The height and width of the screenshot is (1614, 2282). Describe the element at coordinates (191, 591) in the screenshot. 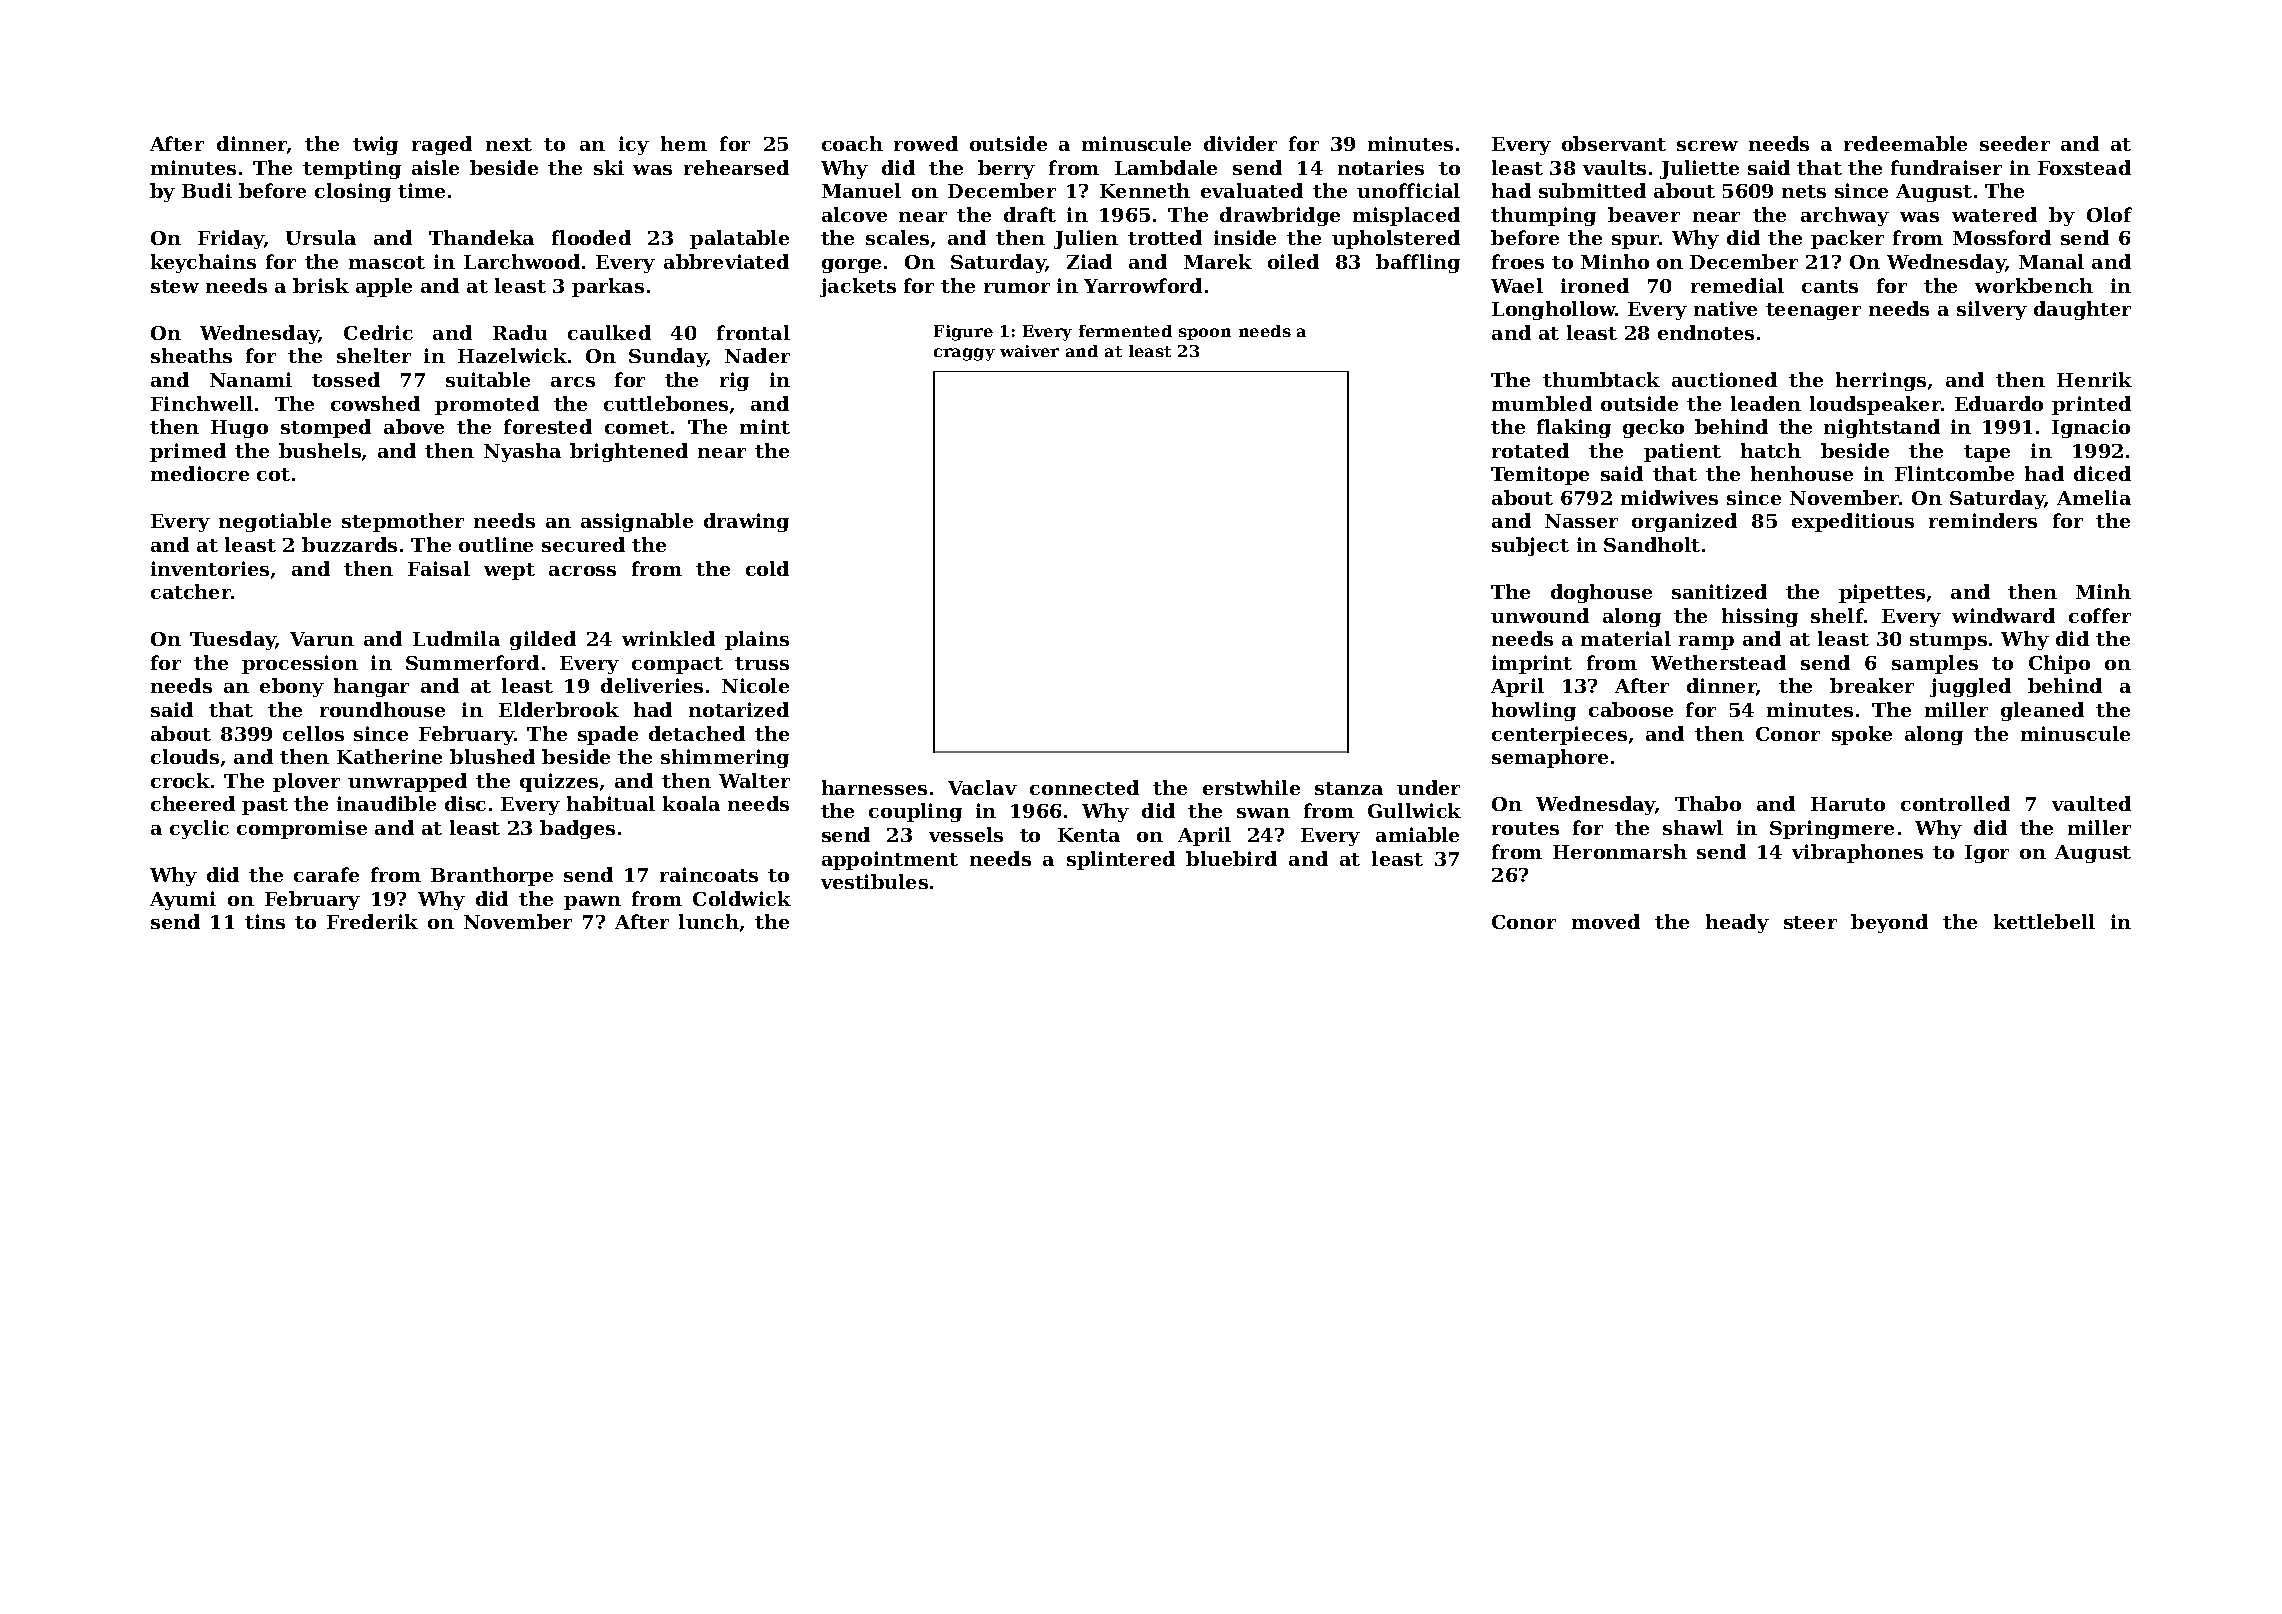

I see `catcher` at that location.
